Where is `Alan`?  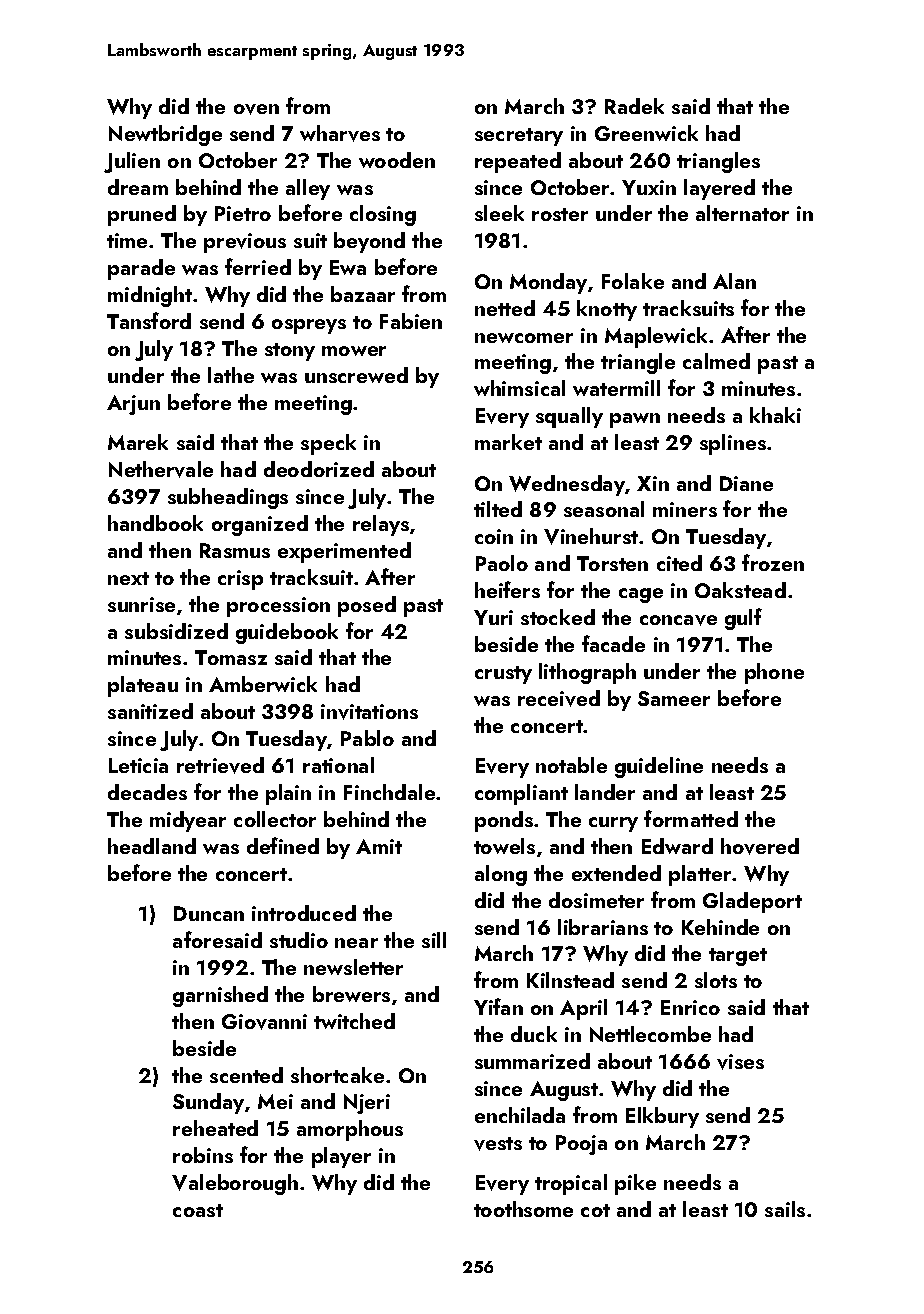 Alan is located at coordinates (734, 281).
